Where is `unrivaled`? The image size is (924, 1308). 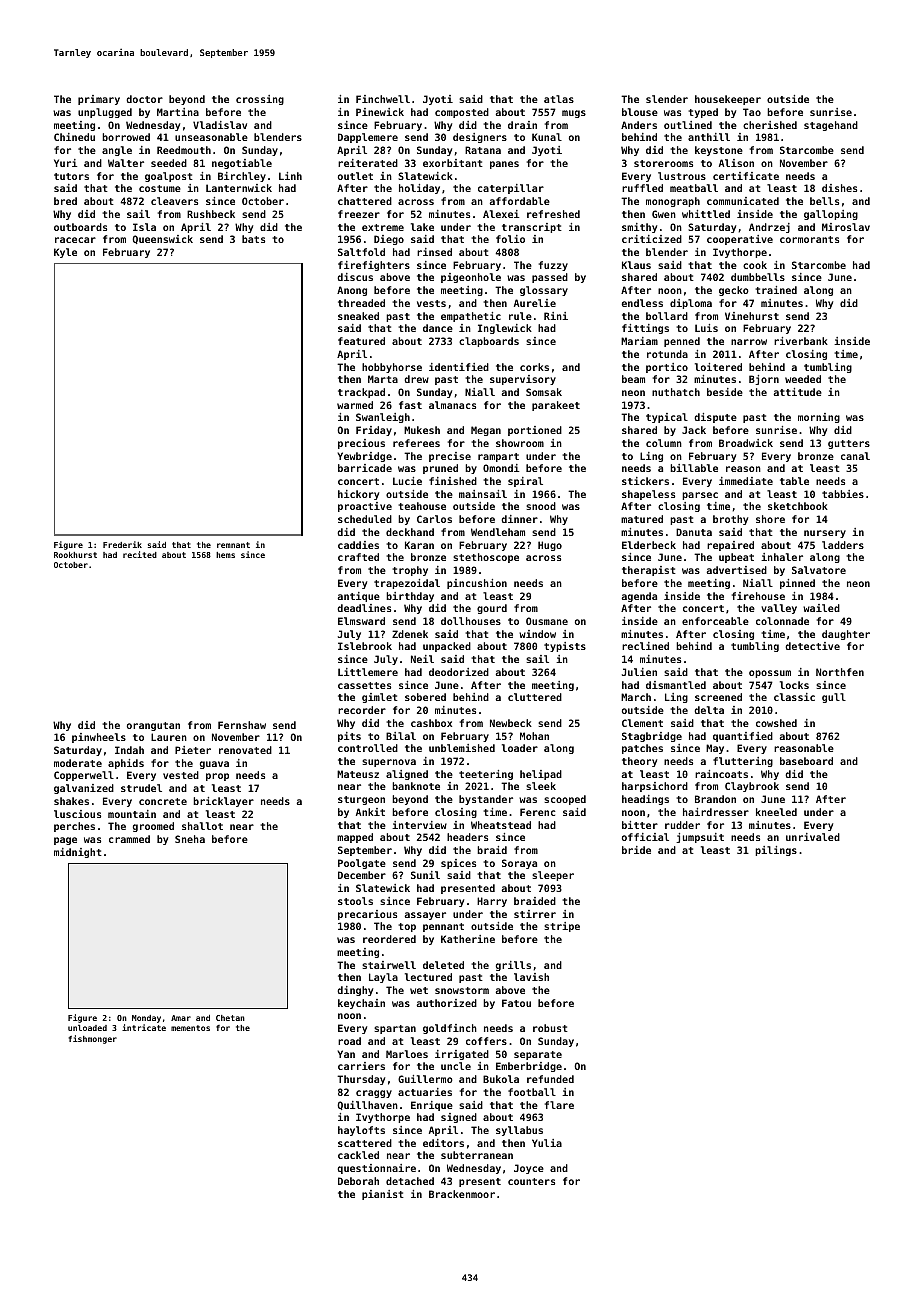
unrivaled is located at coordinates (813, 837).
